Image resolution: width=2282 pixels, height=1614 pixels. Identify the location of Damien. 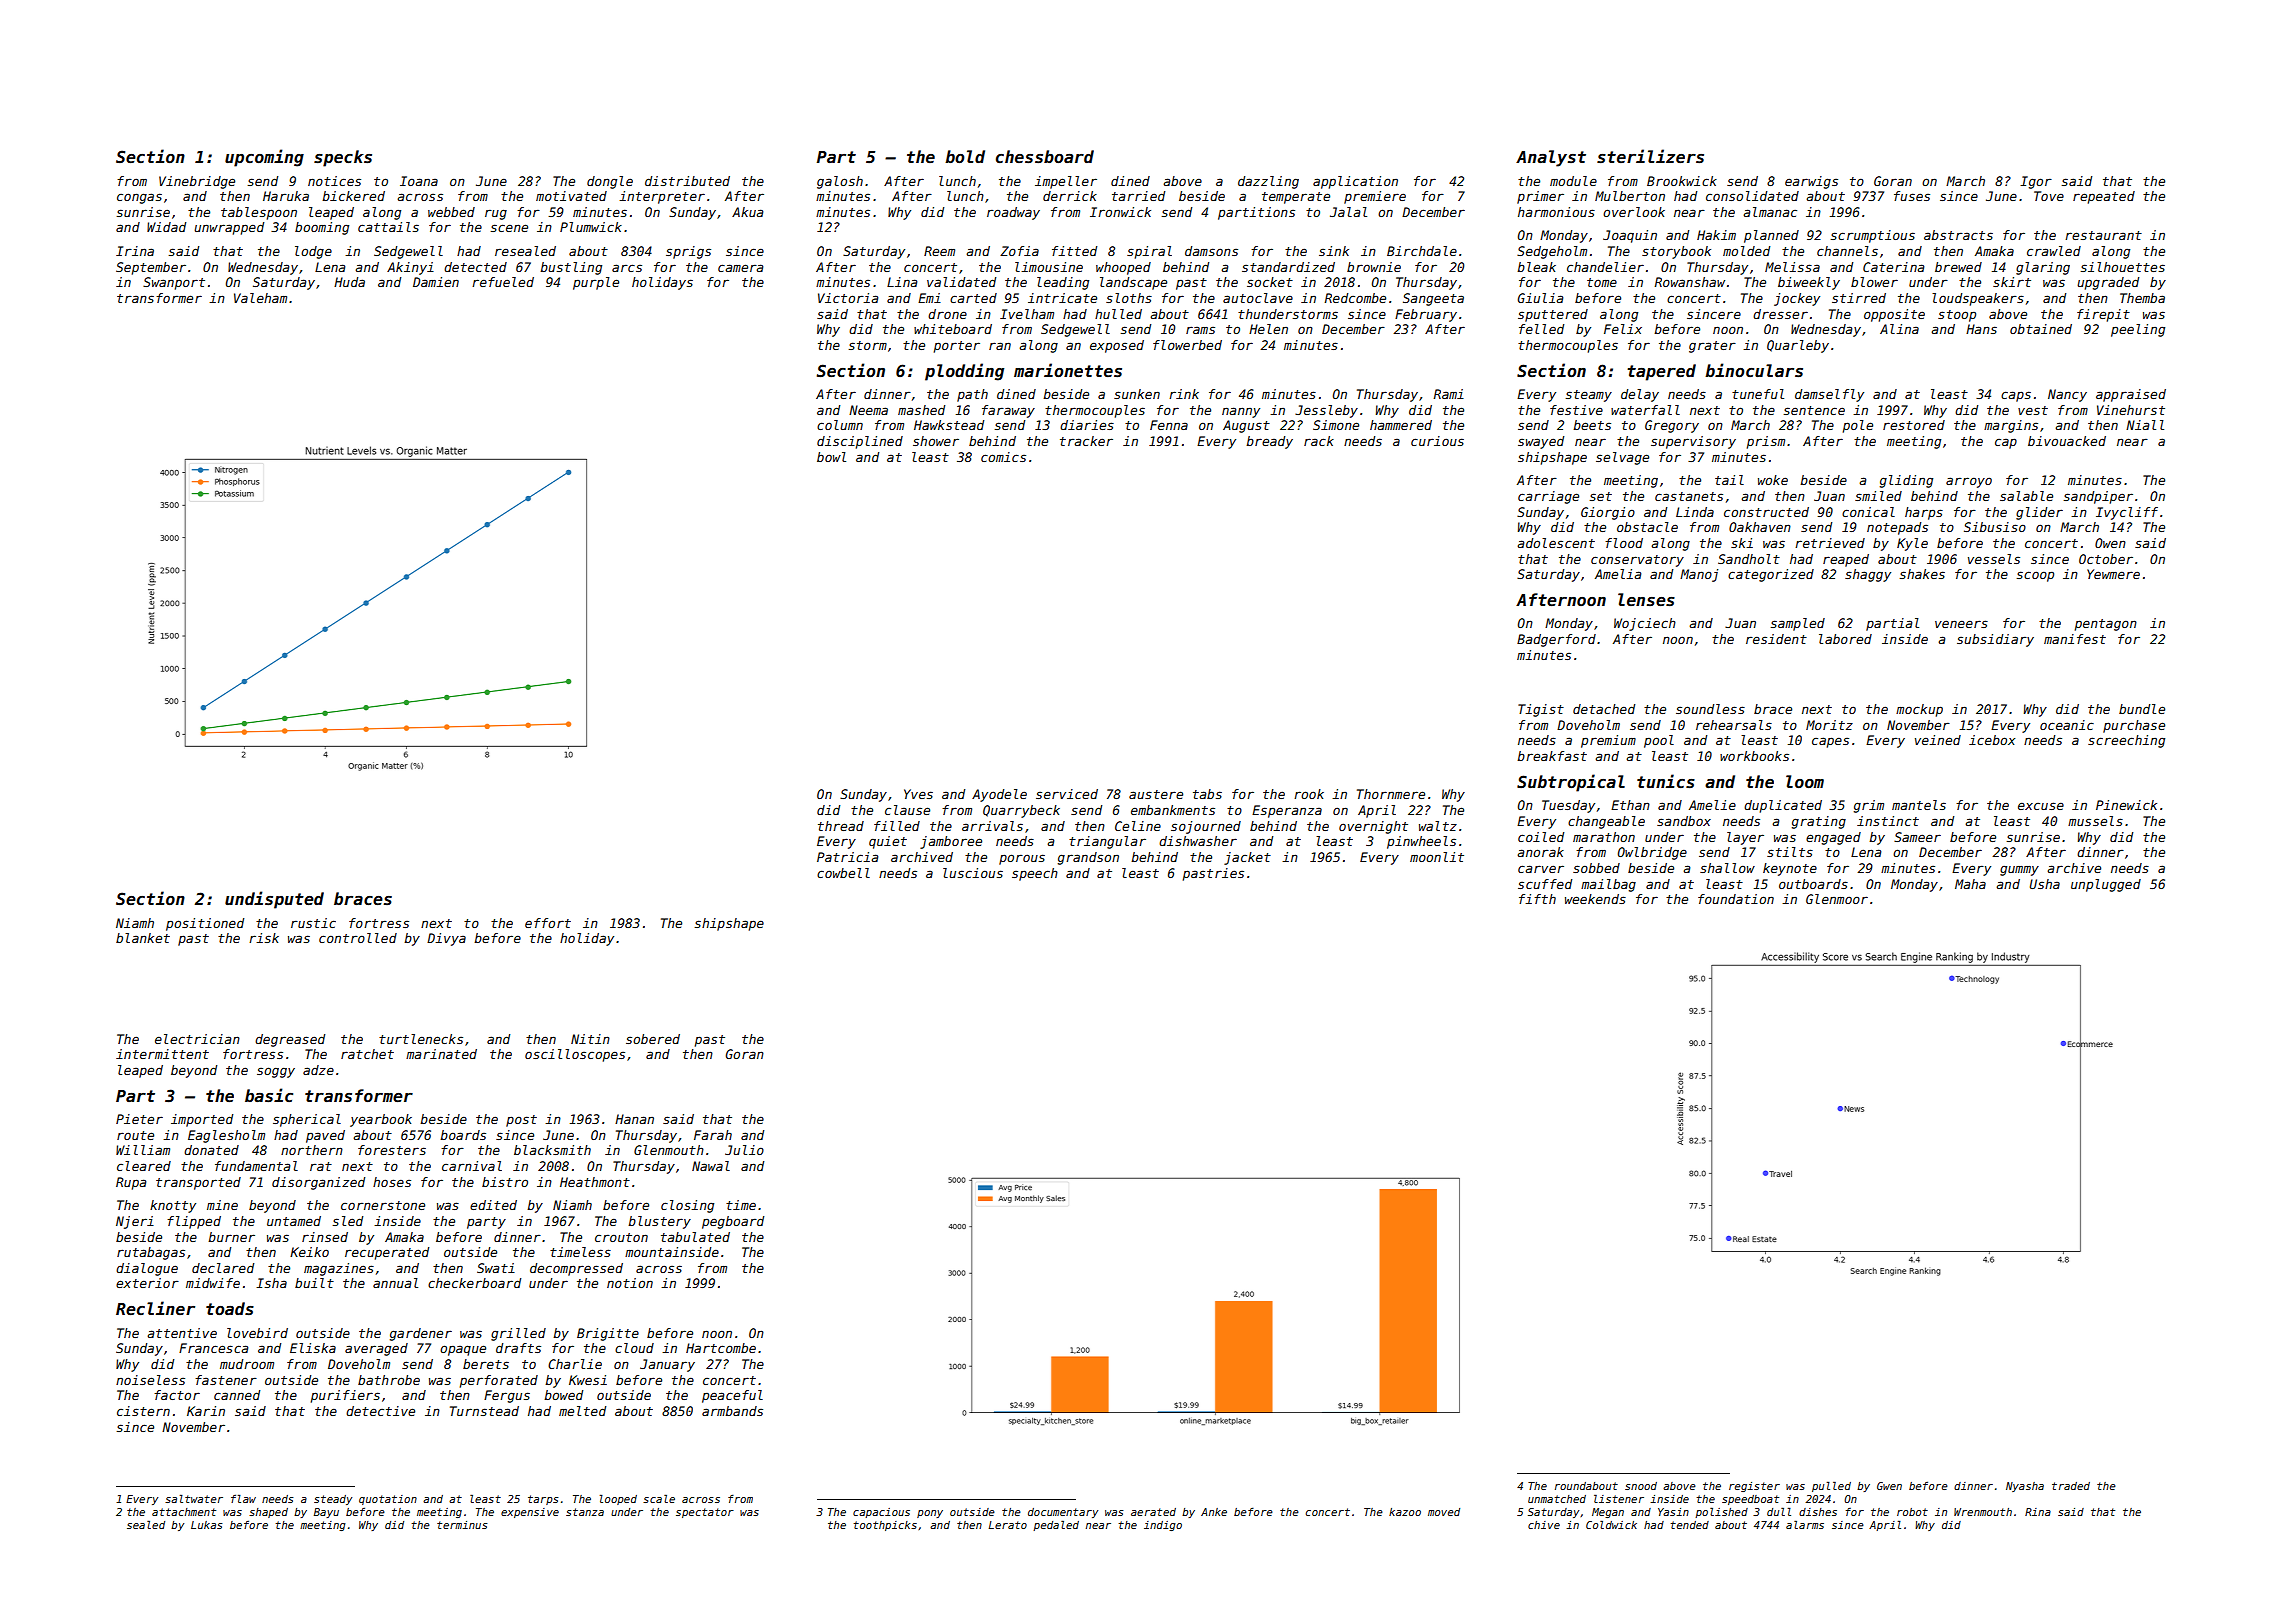
(436, 282).
